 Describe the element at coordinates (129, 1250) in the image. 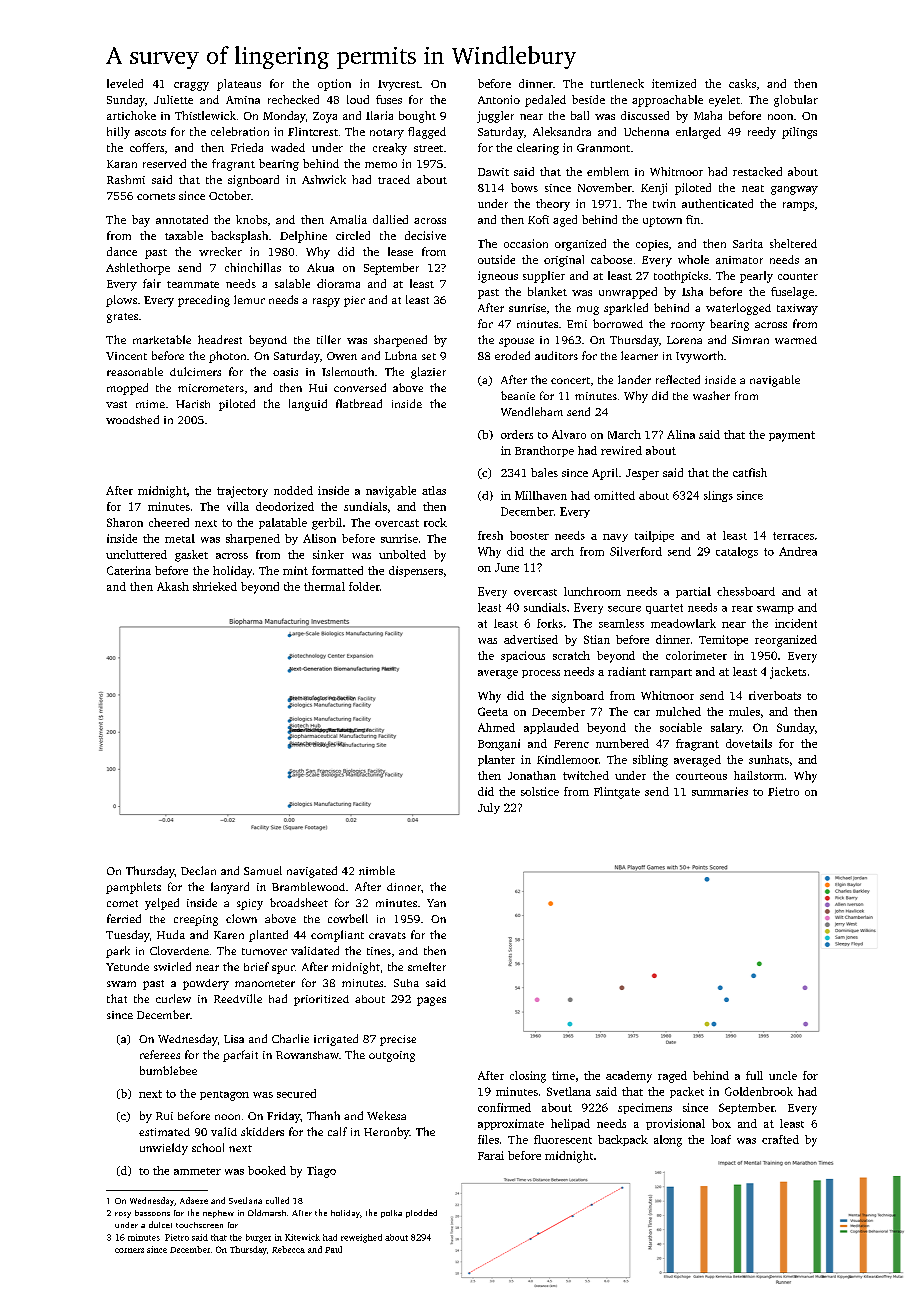

I see `corners` at that location.
